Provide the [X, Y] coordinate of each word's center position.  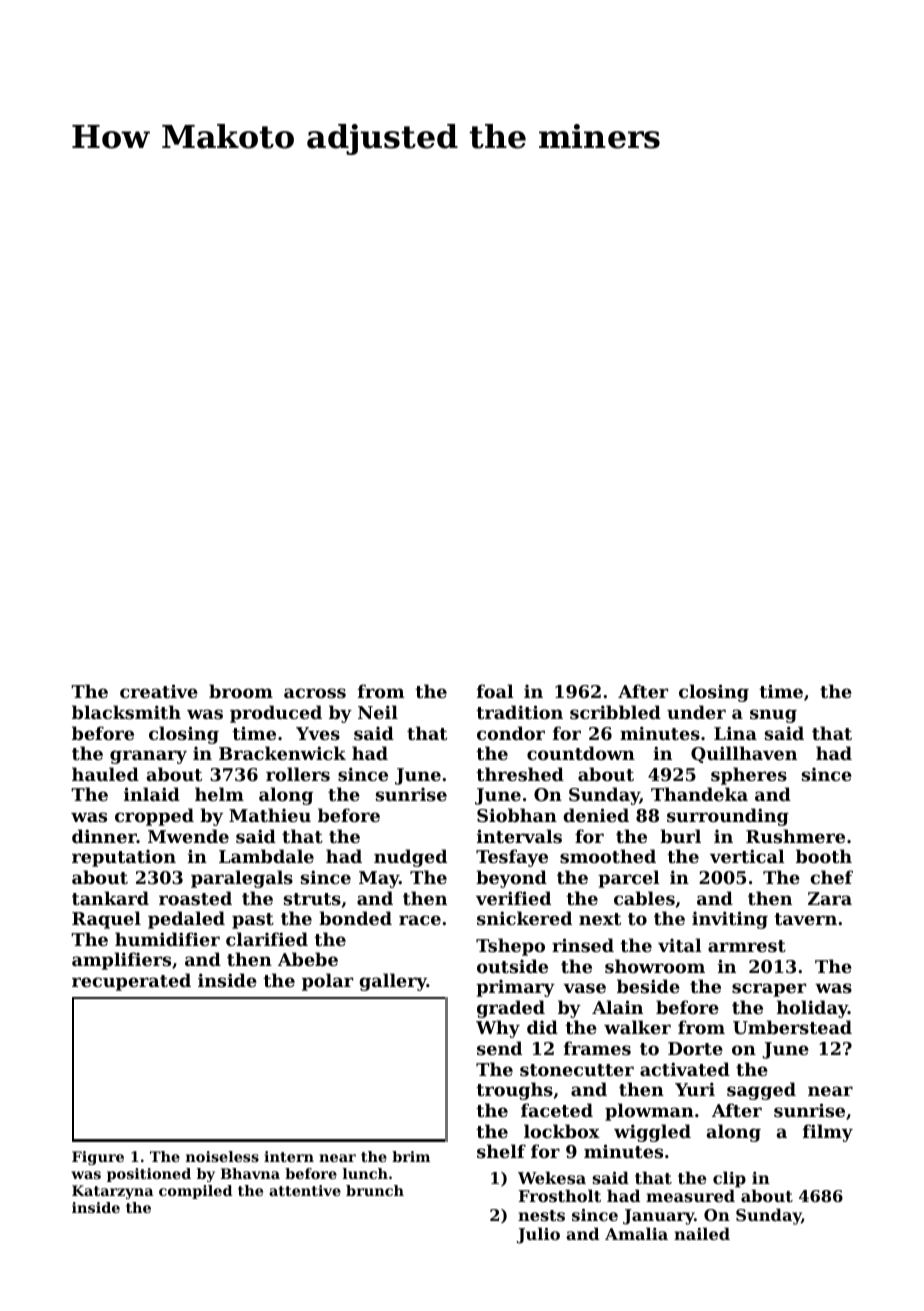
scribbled [615, 712]
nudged [410, 858]
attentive [305, 1190]
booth [824, 856]
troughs [514, 1091]
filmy [828, 1133]
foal [495, 691]
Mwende [188, 836]
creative [159, 691]
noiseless [222, 1156]
